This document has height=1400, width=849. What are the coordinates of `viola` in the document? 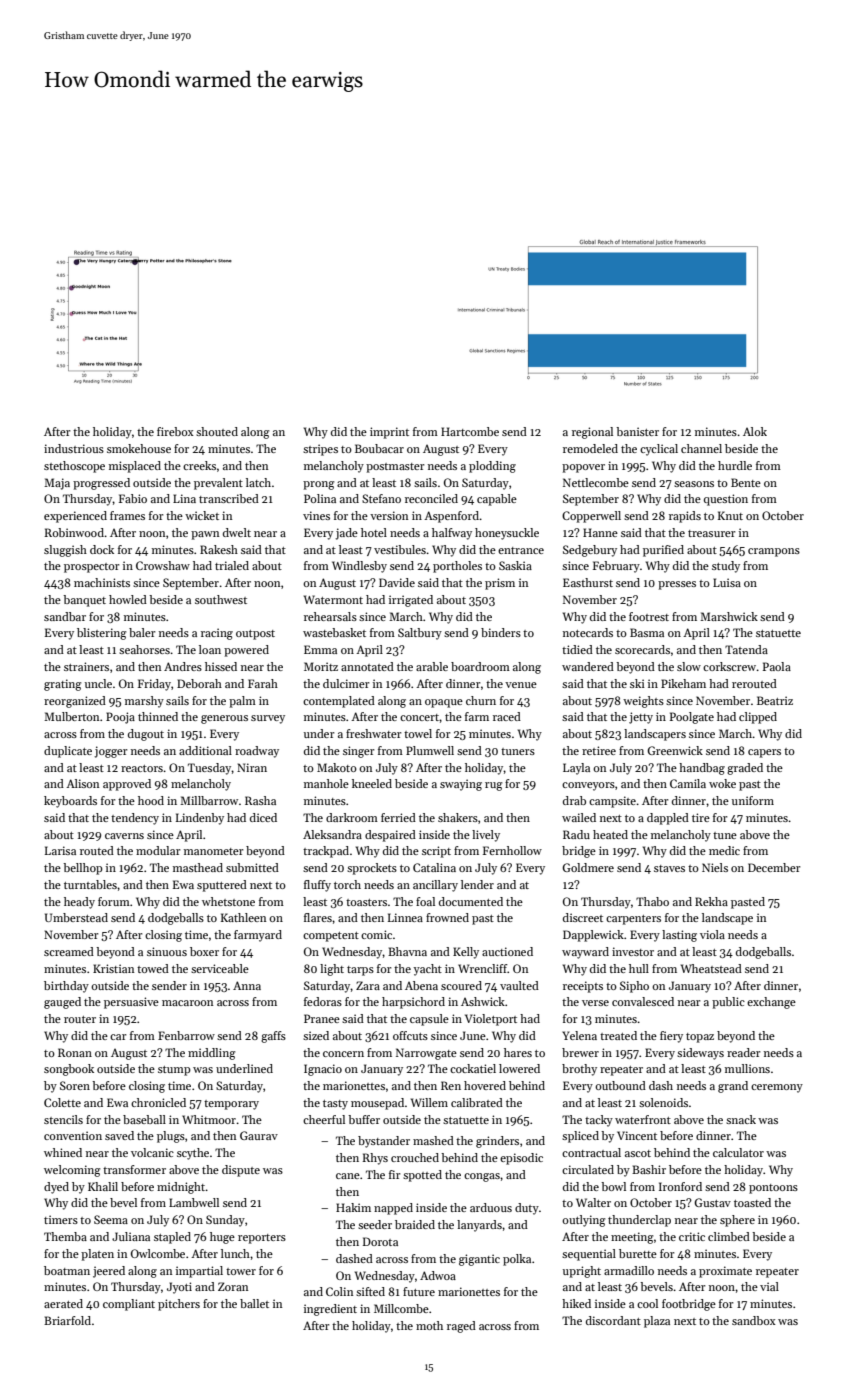 It's located at (712, 934).
